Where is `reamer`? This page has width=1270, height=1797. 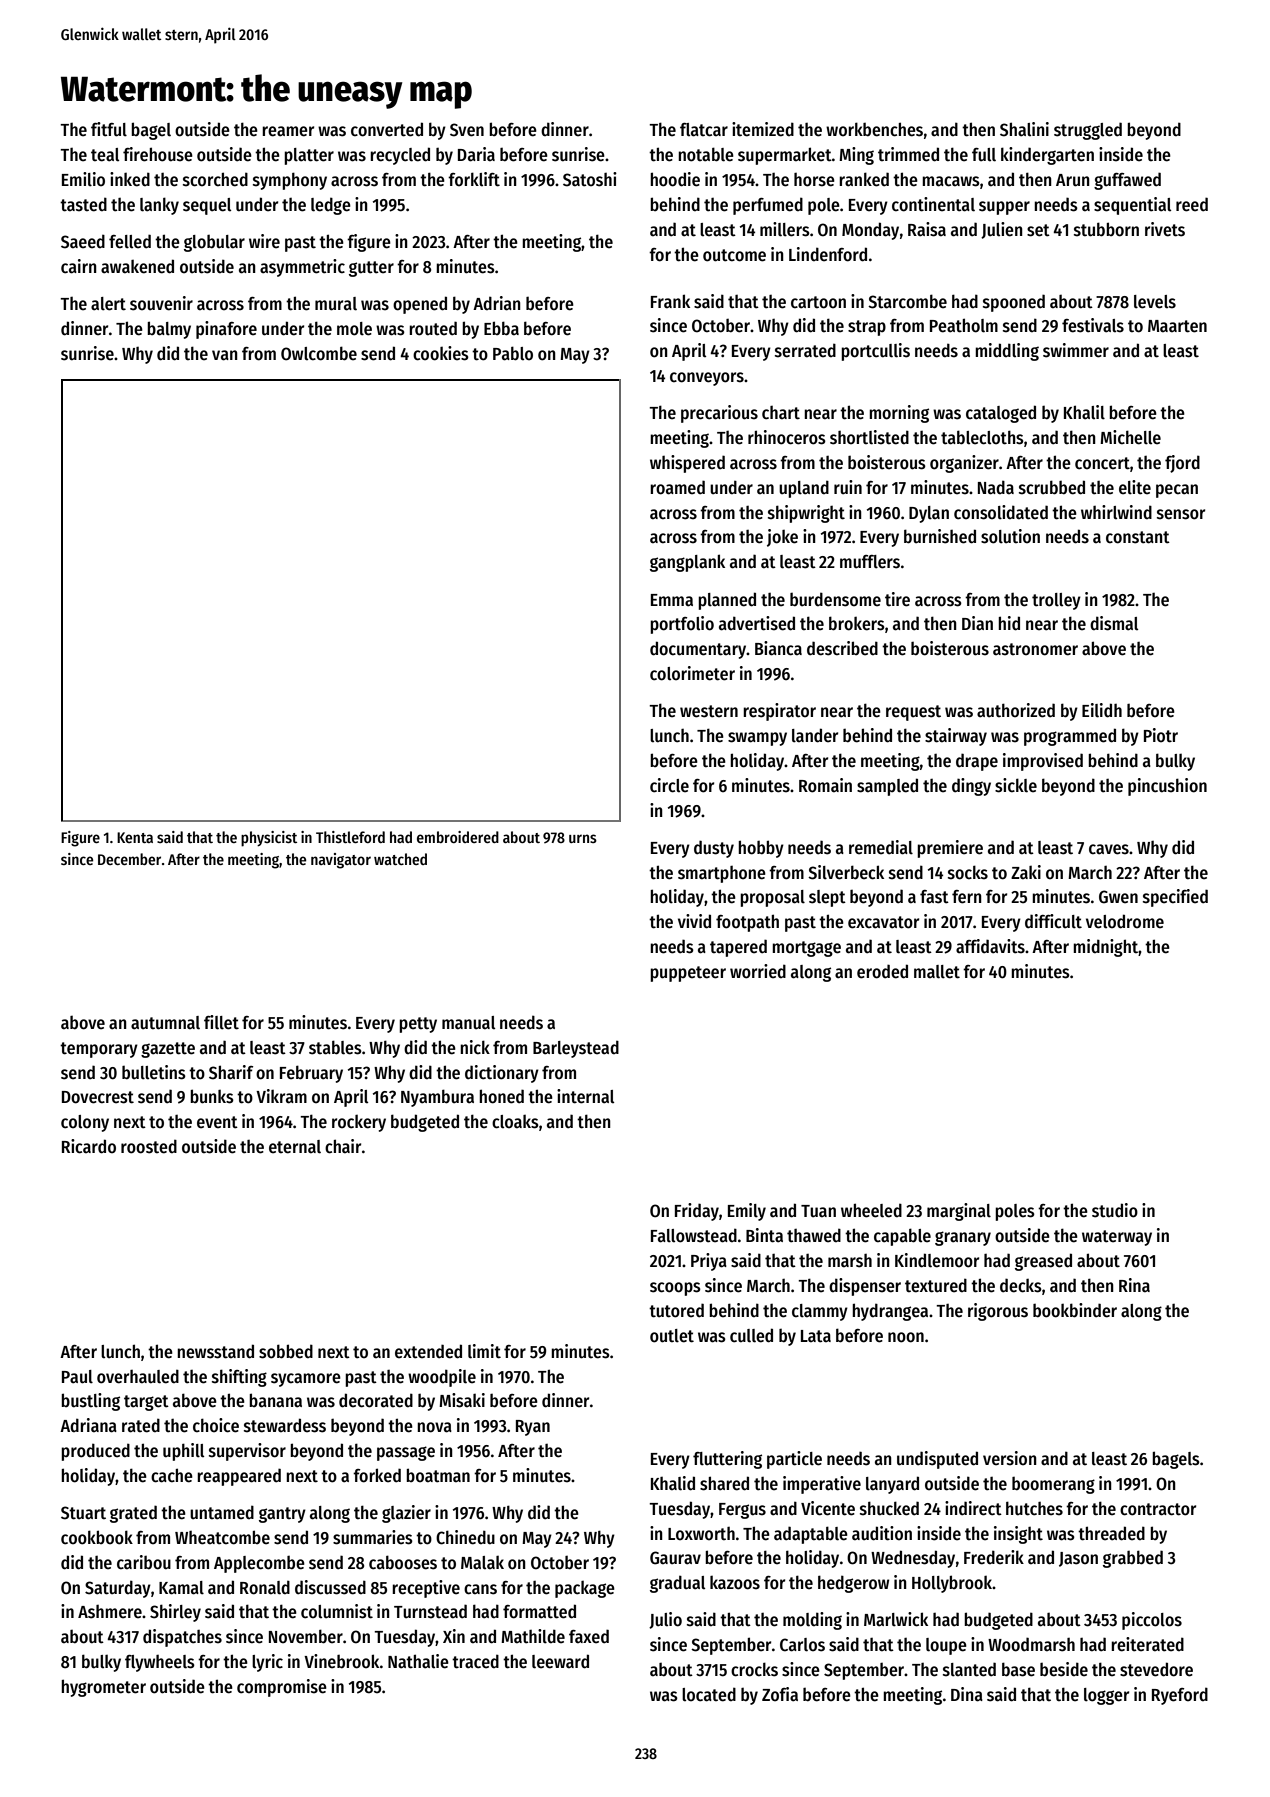 reamer is located at coordinates (288, 131).
